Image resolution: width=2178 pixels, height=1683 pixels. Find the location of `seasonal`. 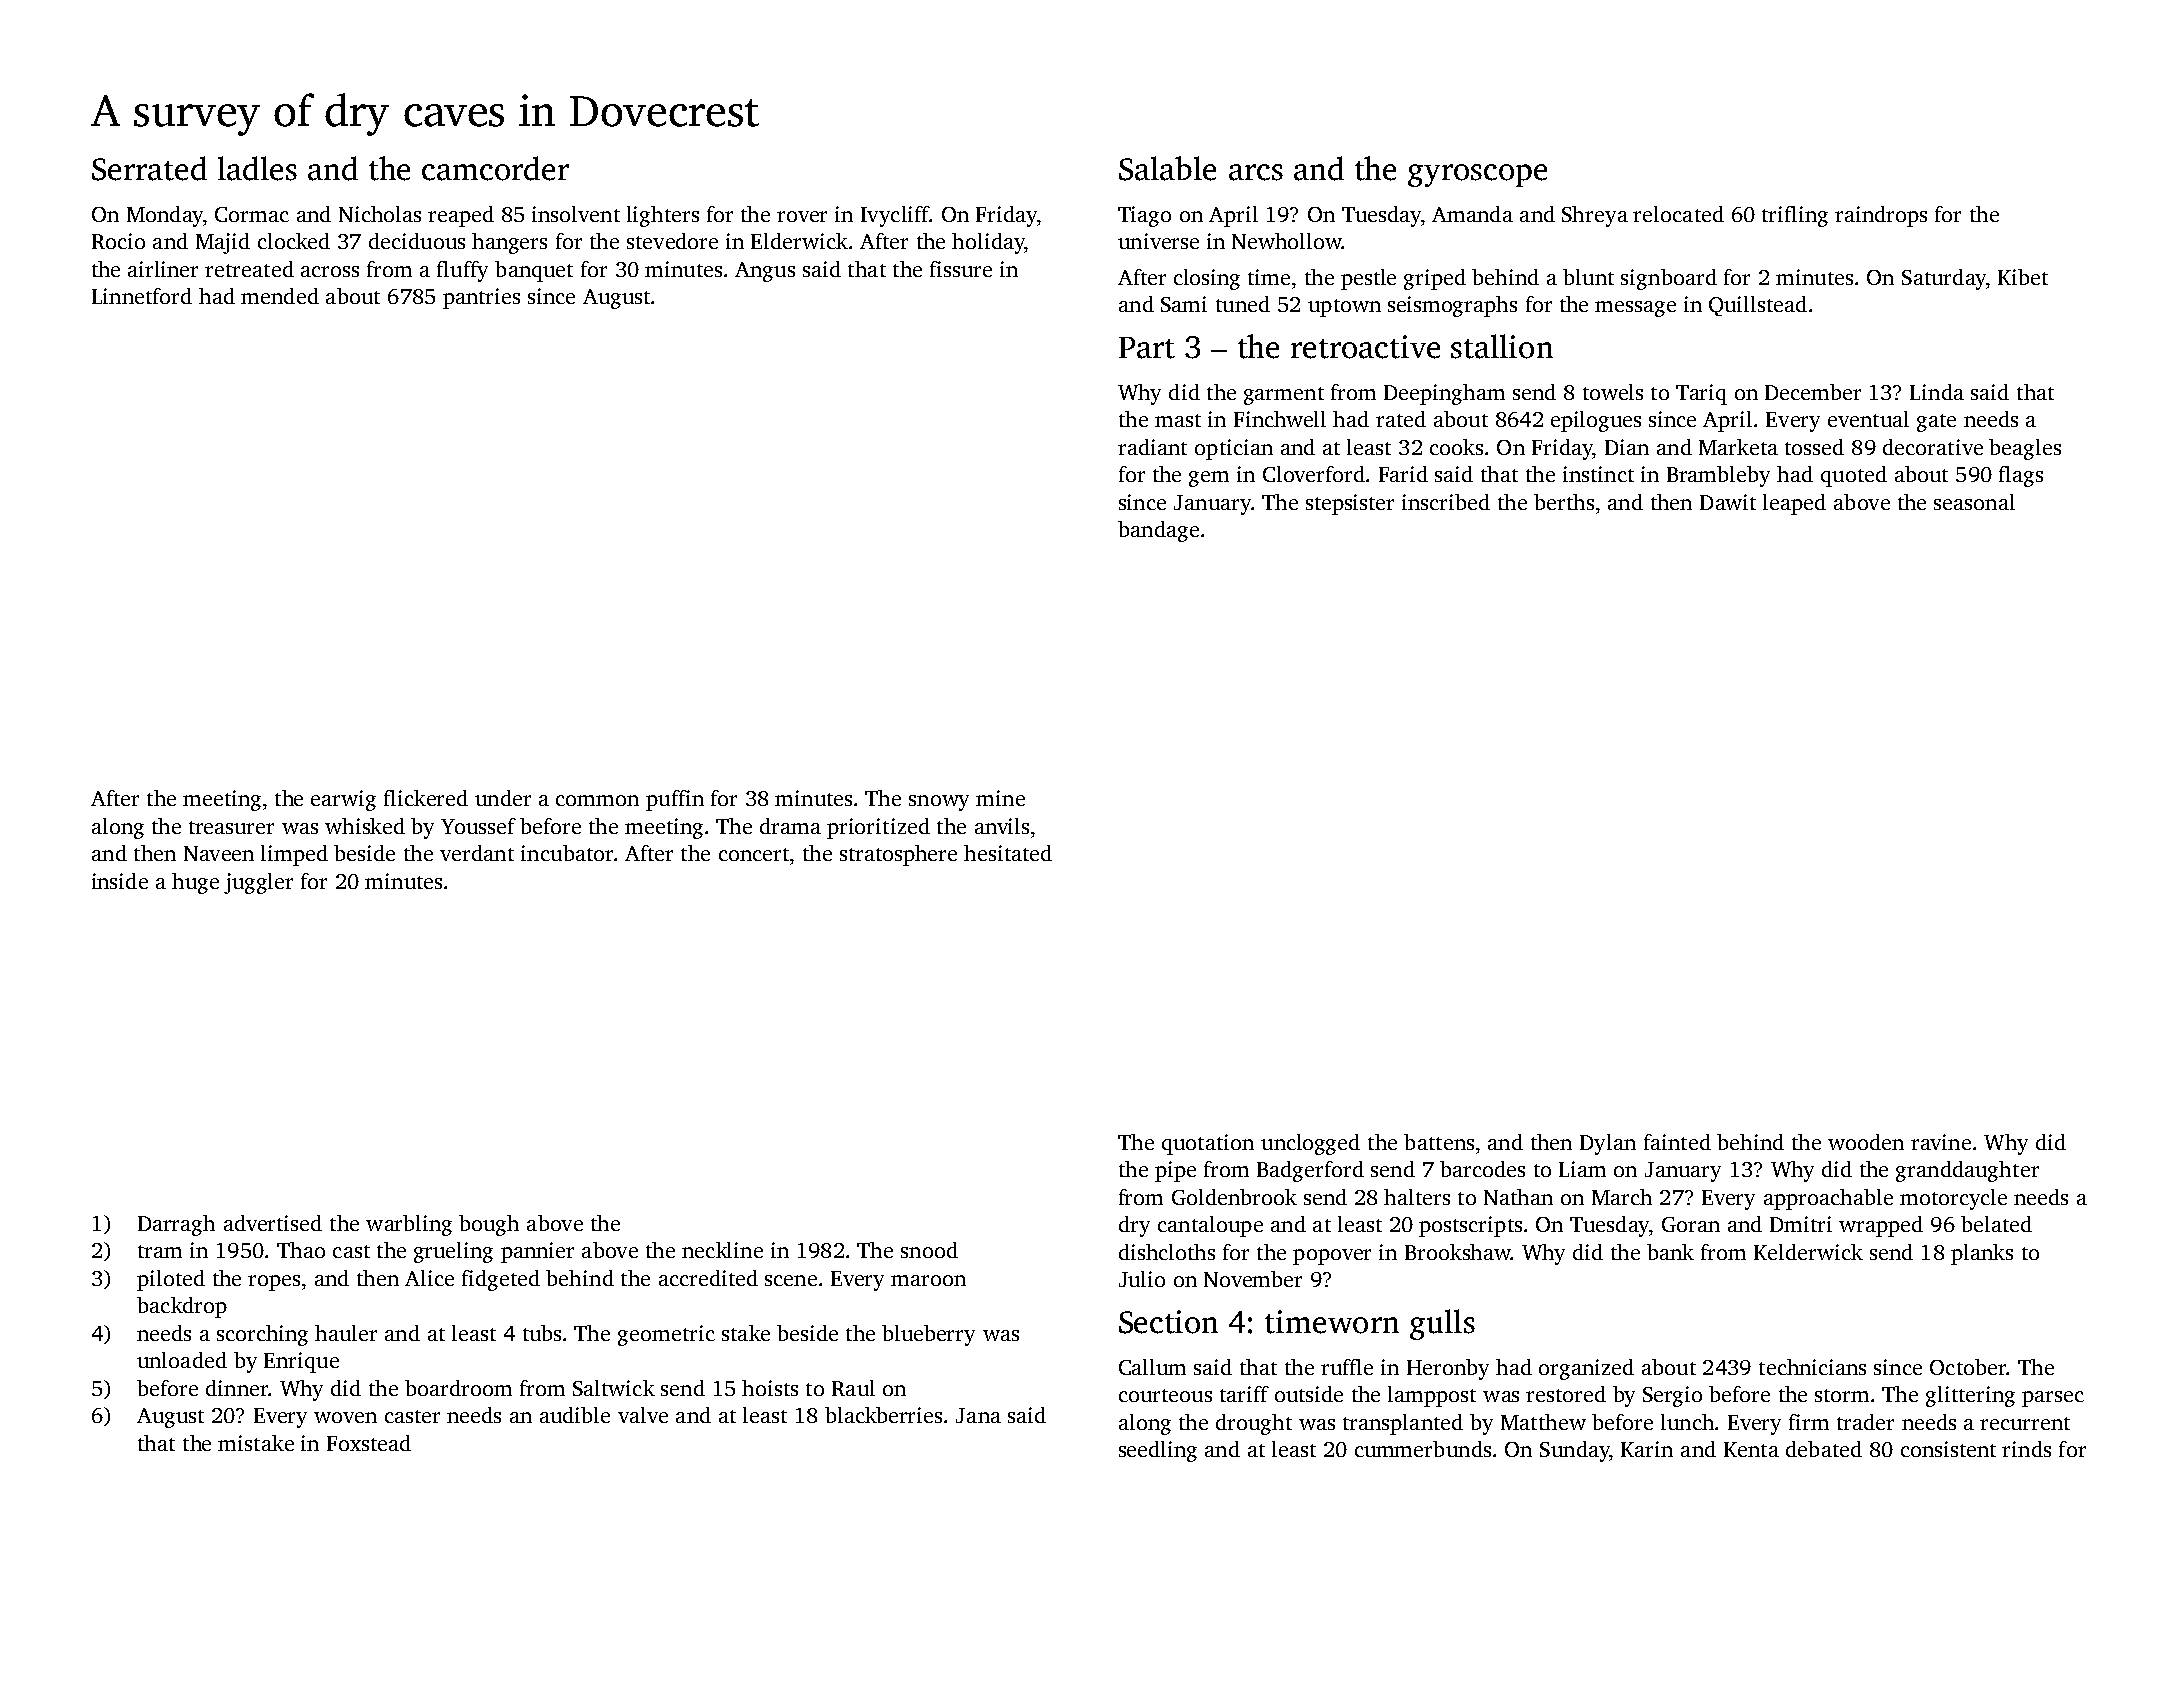

seasonal is located at coordinates (1974, 502).
